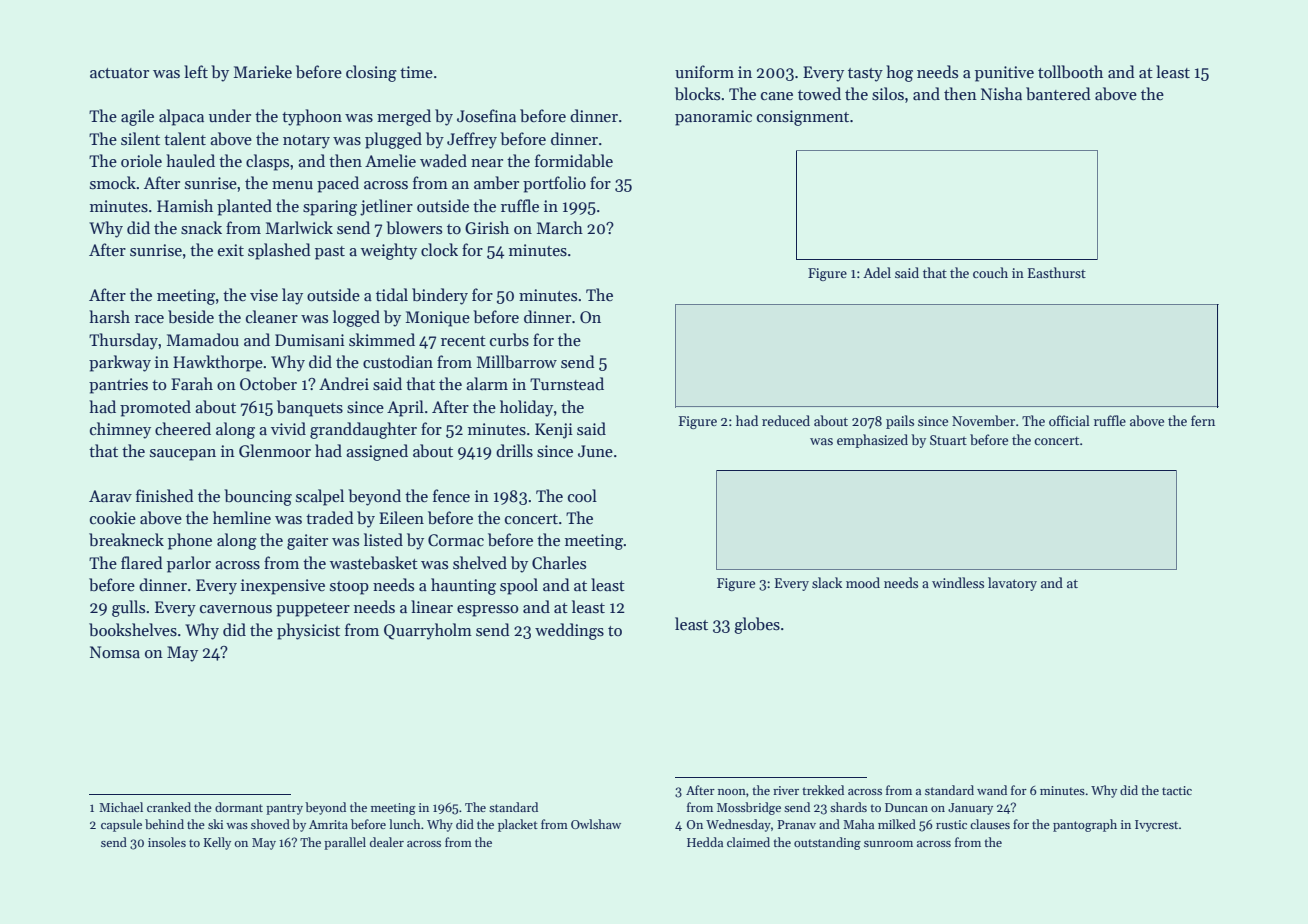 The width and height of the page is (1308, 924). I want to click on Kelly, so click(217, 843).
